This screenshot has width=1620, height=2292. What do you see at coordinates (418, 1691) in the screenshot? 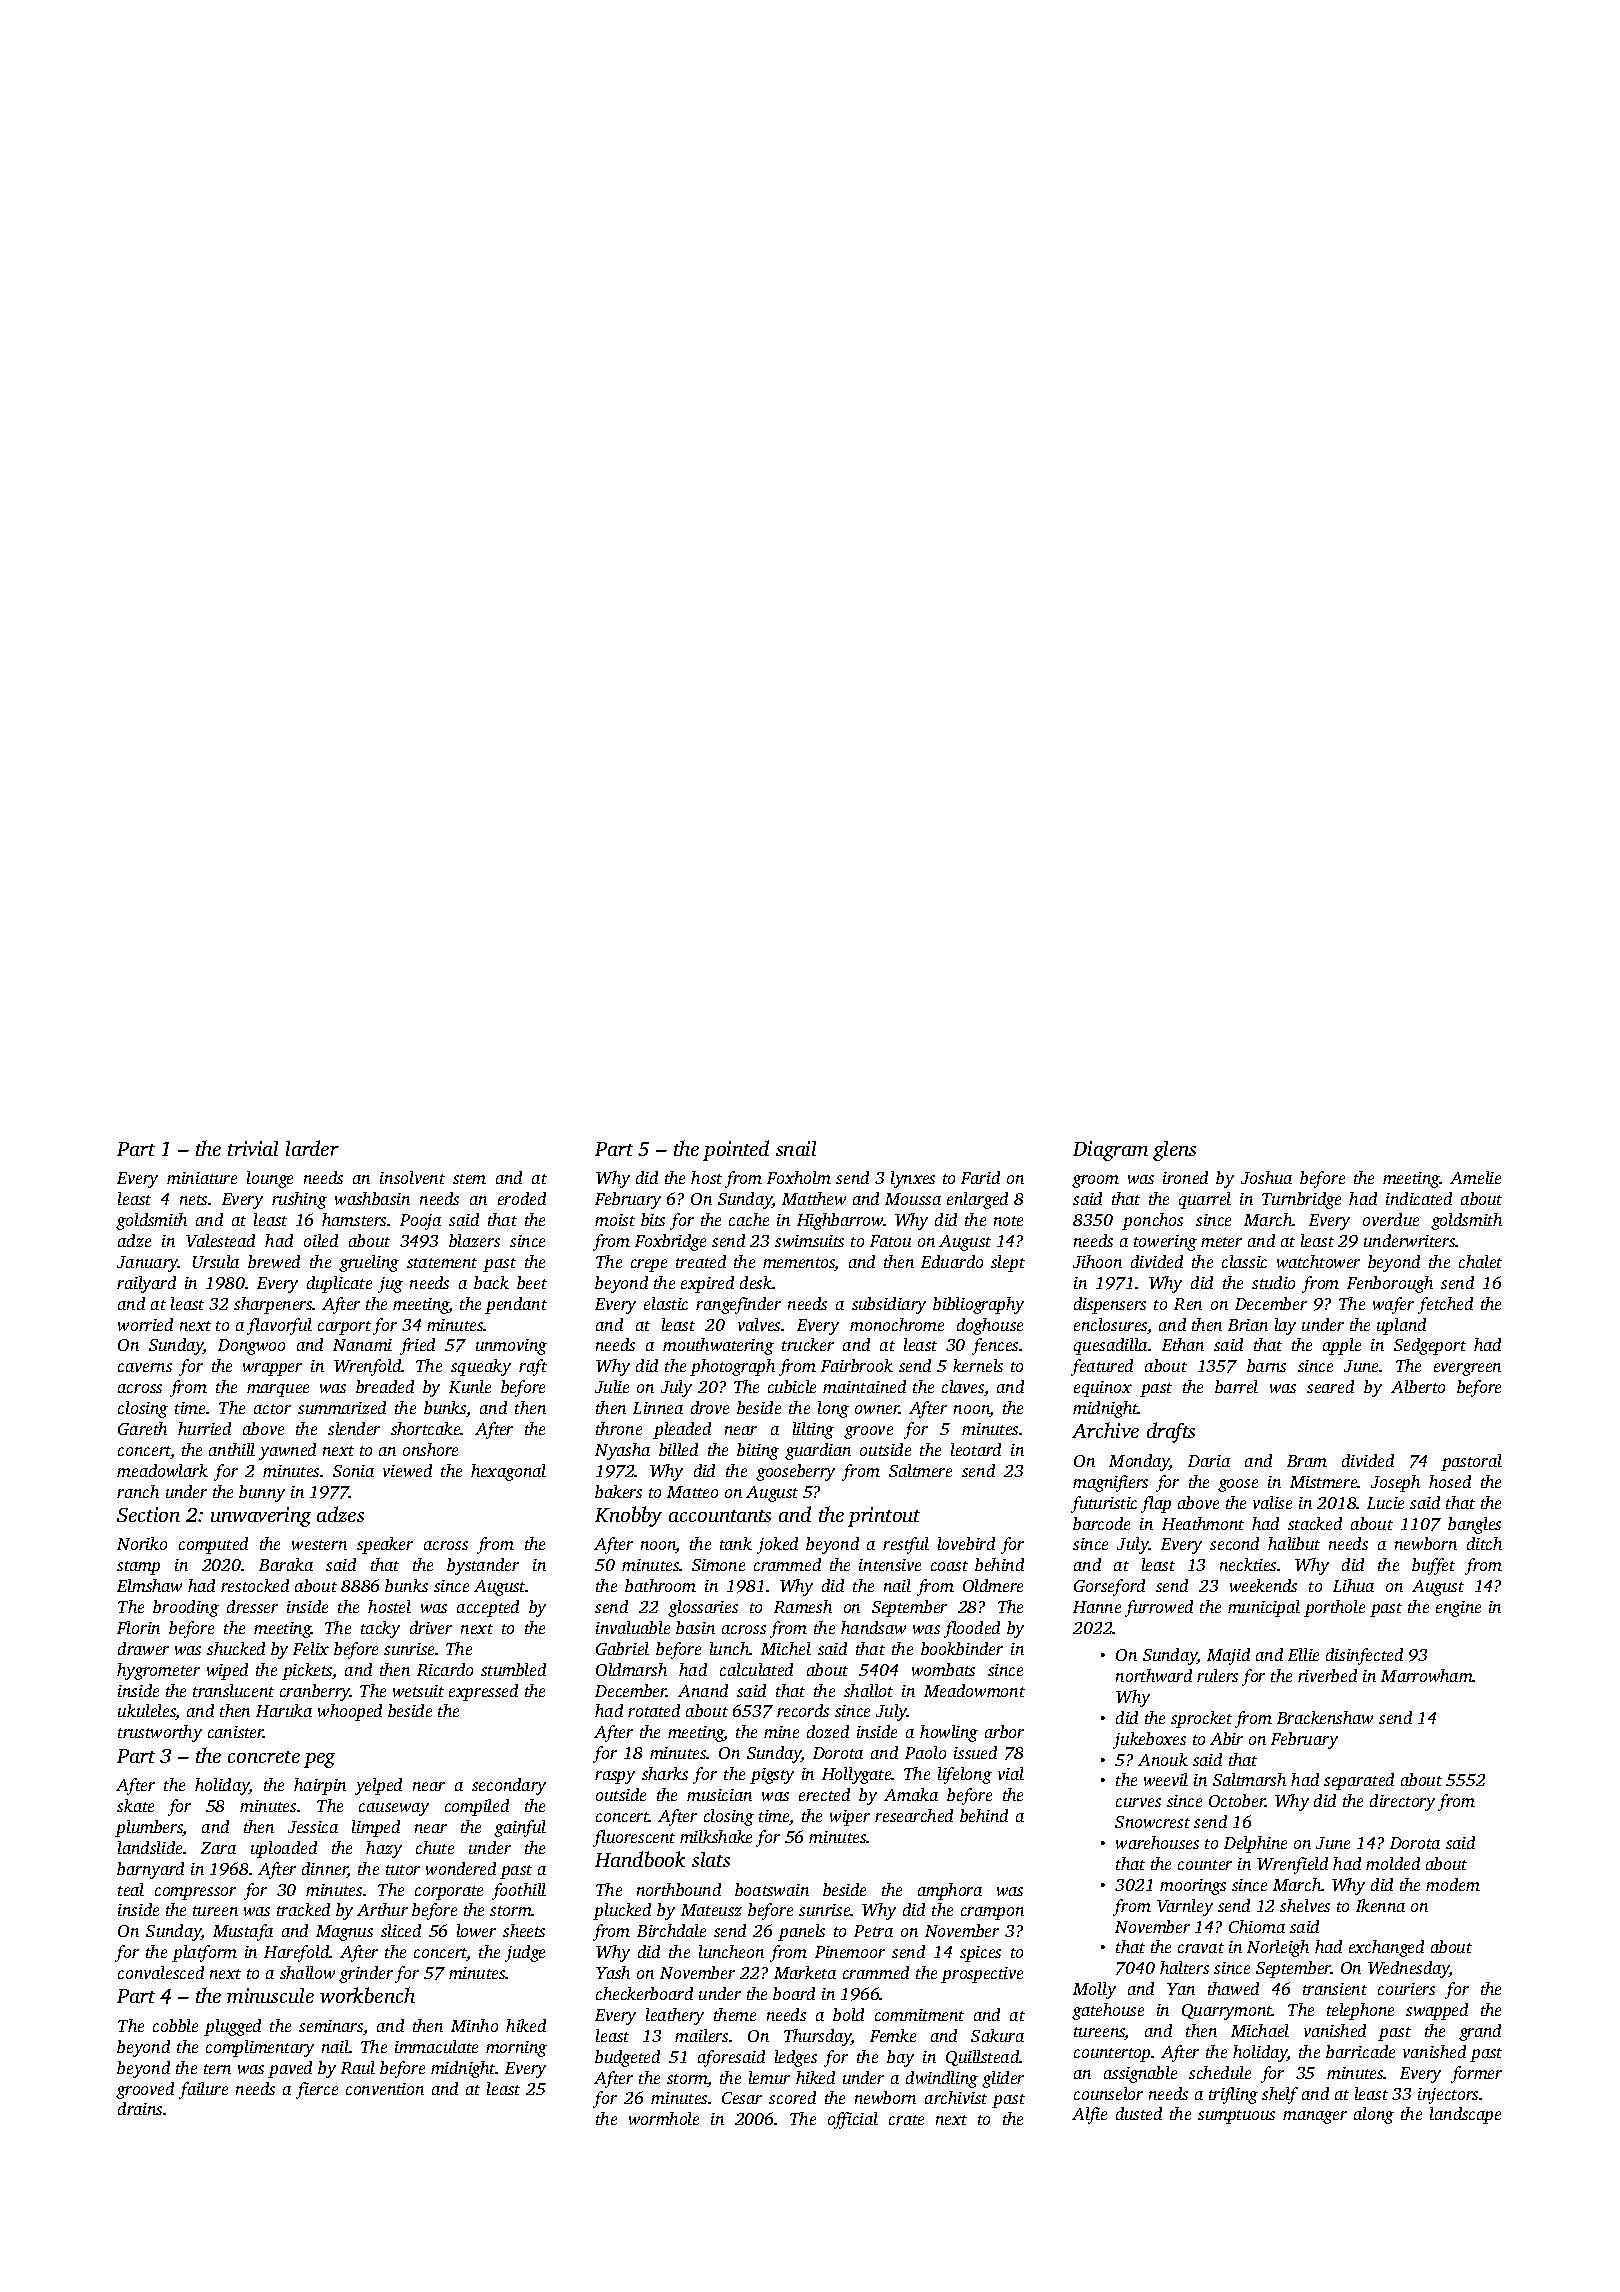
I see `wetsuit` at bounding box center [418, 1691].
